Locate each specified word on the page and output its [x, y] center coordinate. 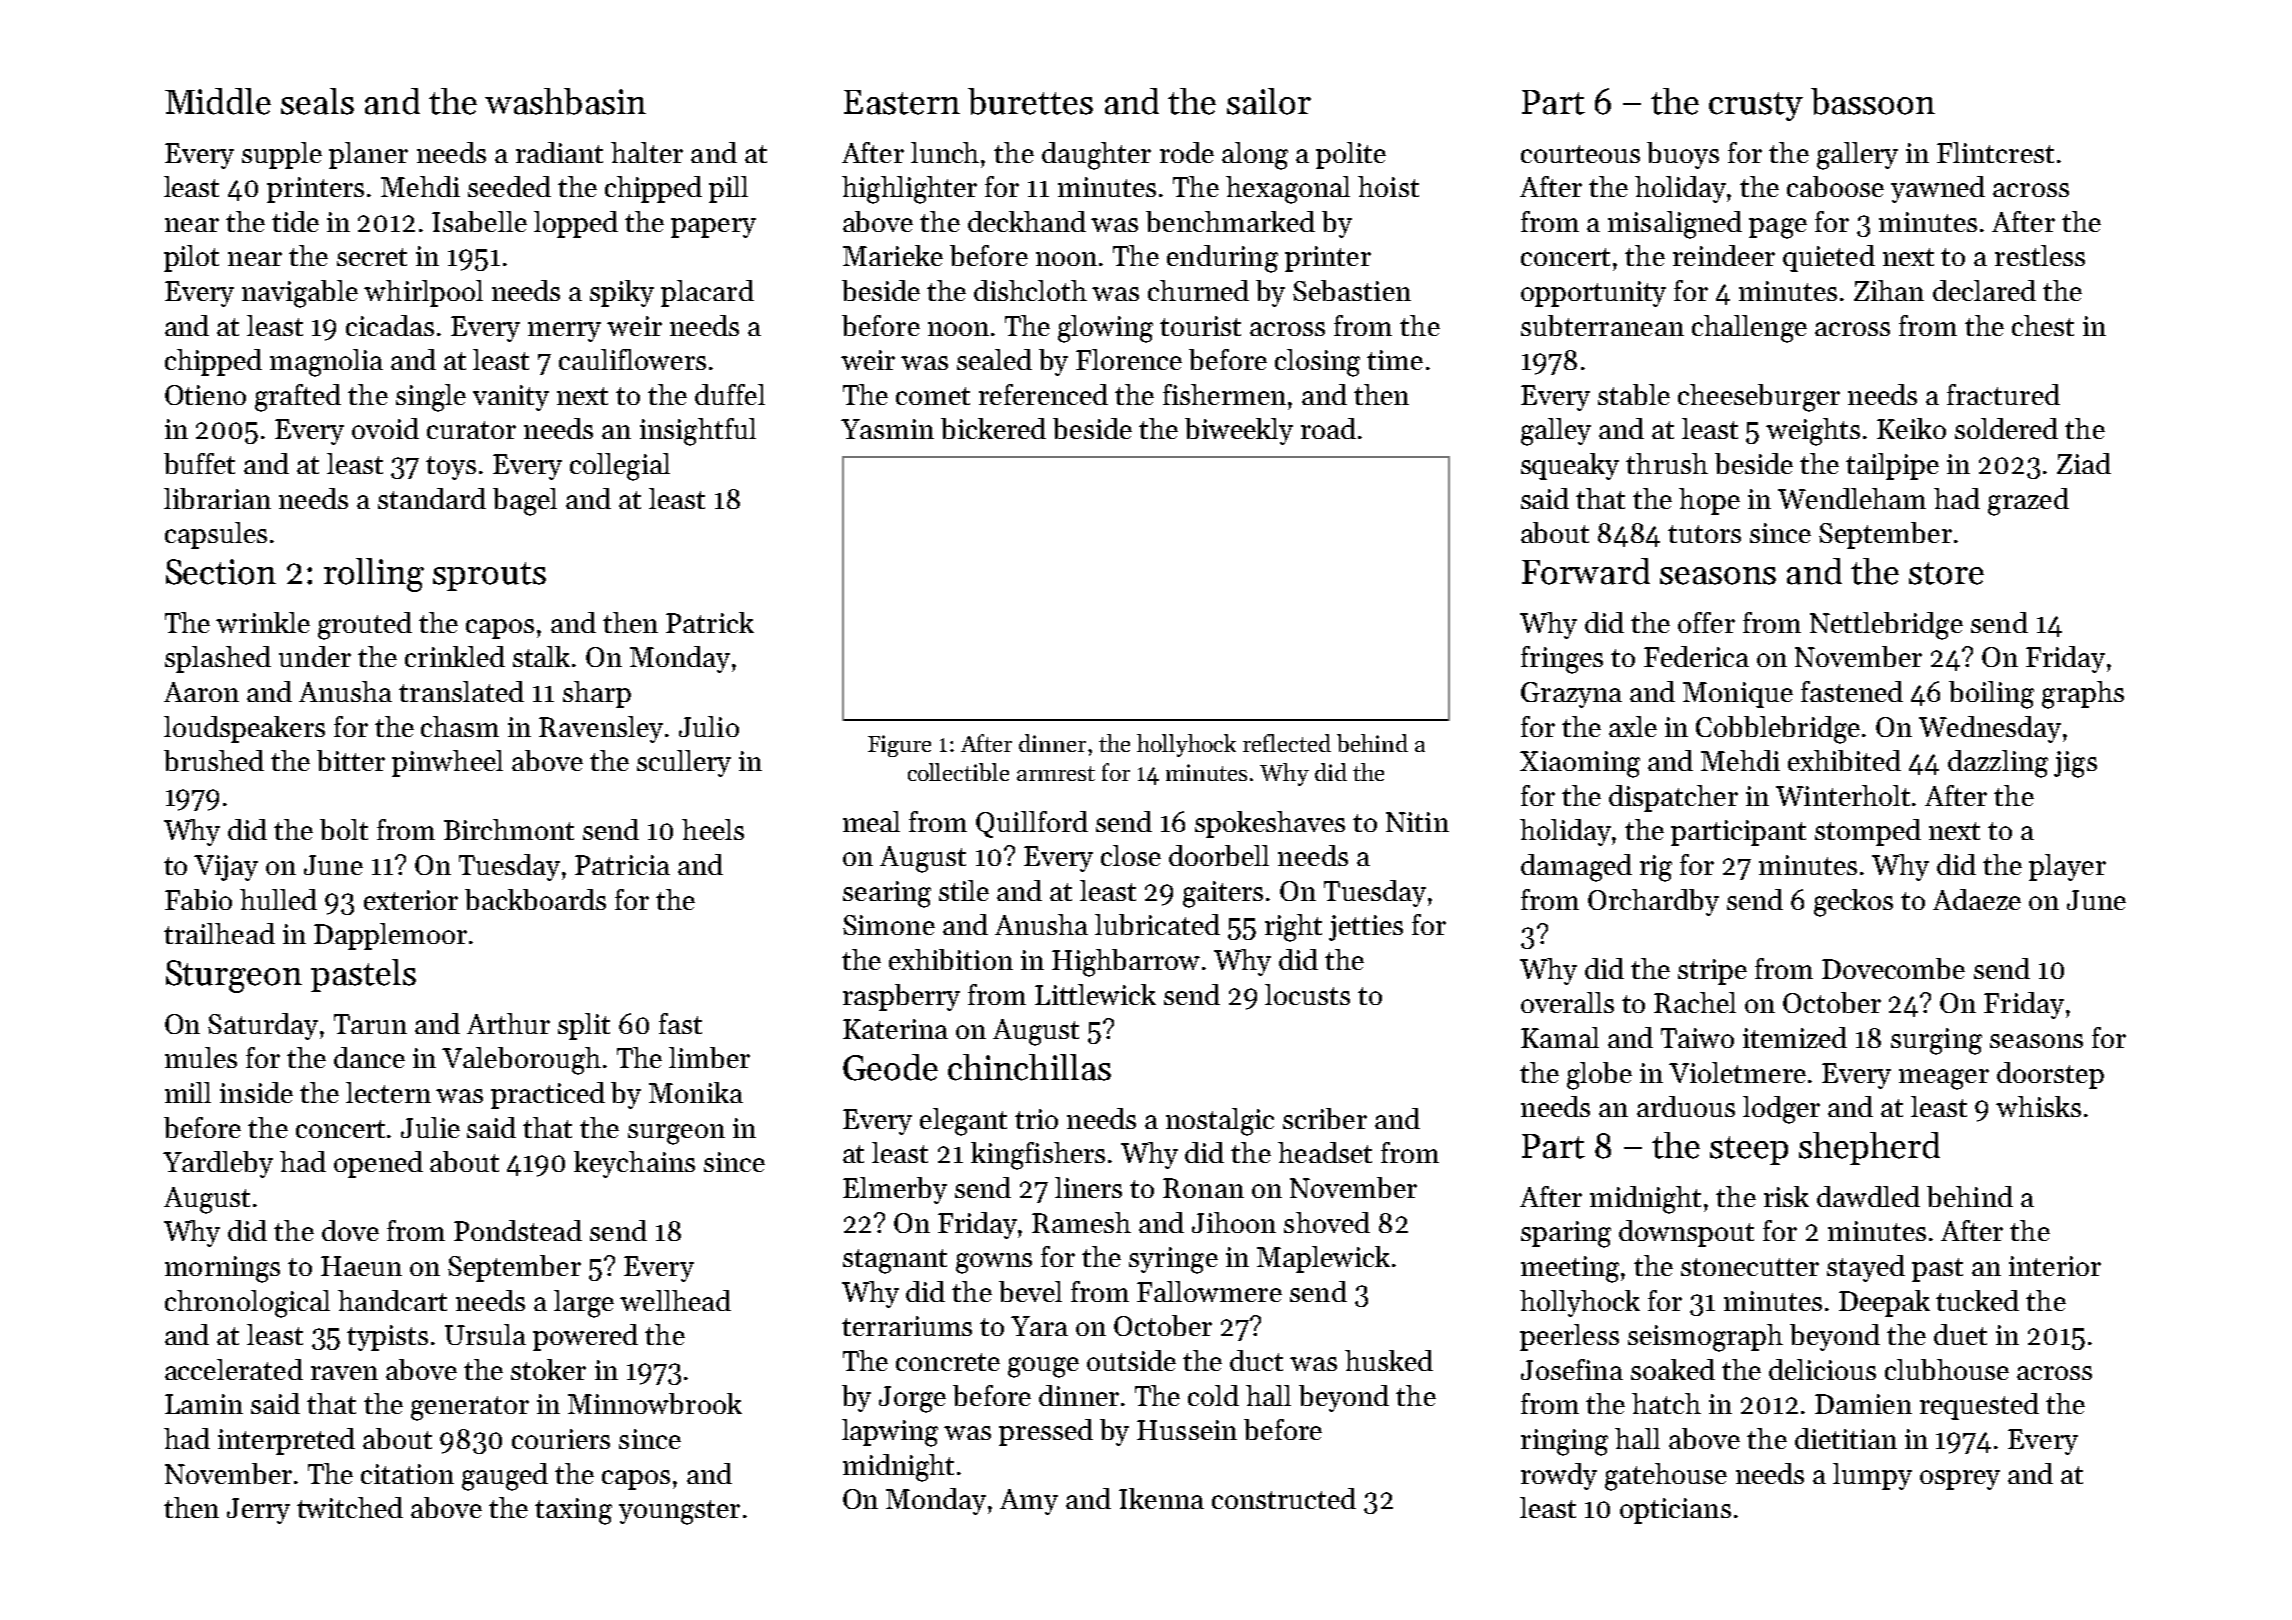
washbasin [565, 101]
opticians [1675, 1511]
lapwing [890, 1433]
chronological [247, 1304]
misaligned [1675, 225]
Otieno [205, 395]
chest [2043, 325]
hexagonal [1288, 190]
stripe [1712, 972]
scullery [684, 763]
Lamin [204, 1404]
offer [1706, 622]
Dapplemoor [390, 936]
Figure [899, 746]
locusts [1307, 994]
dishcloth [1030, 290]
